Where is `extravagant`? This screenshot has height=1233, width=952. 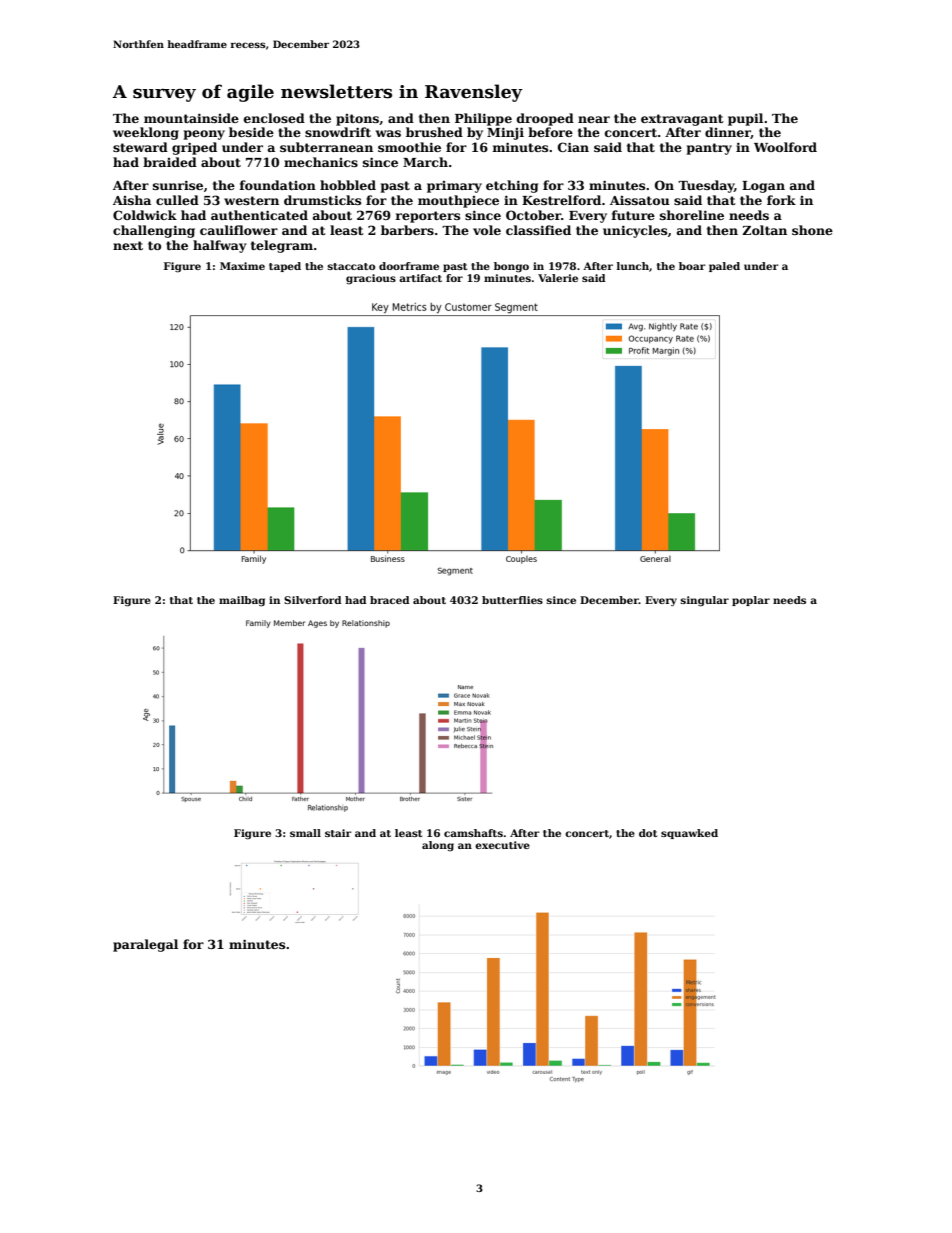 extravagant is located at coordinates (682, 120).
